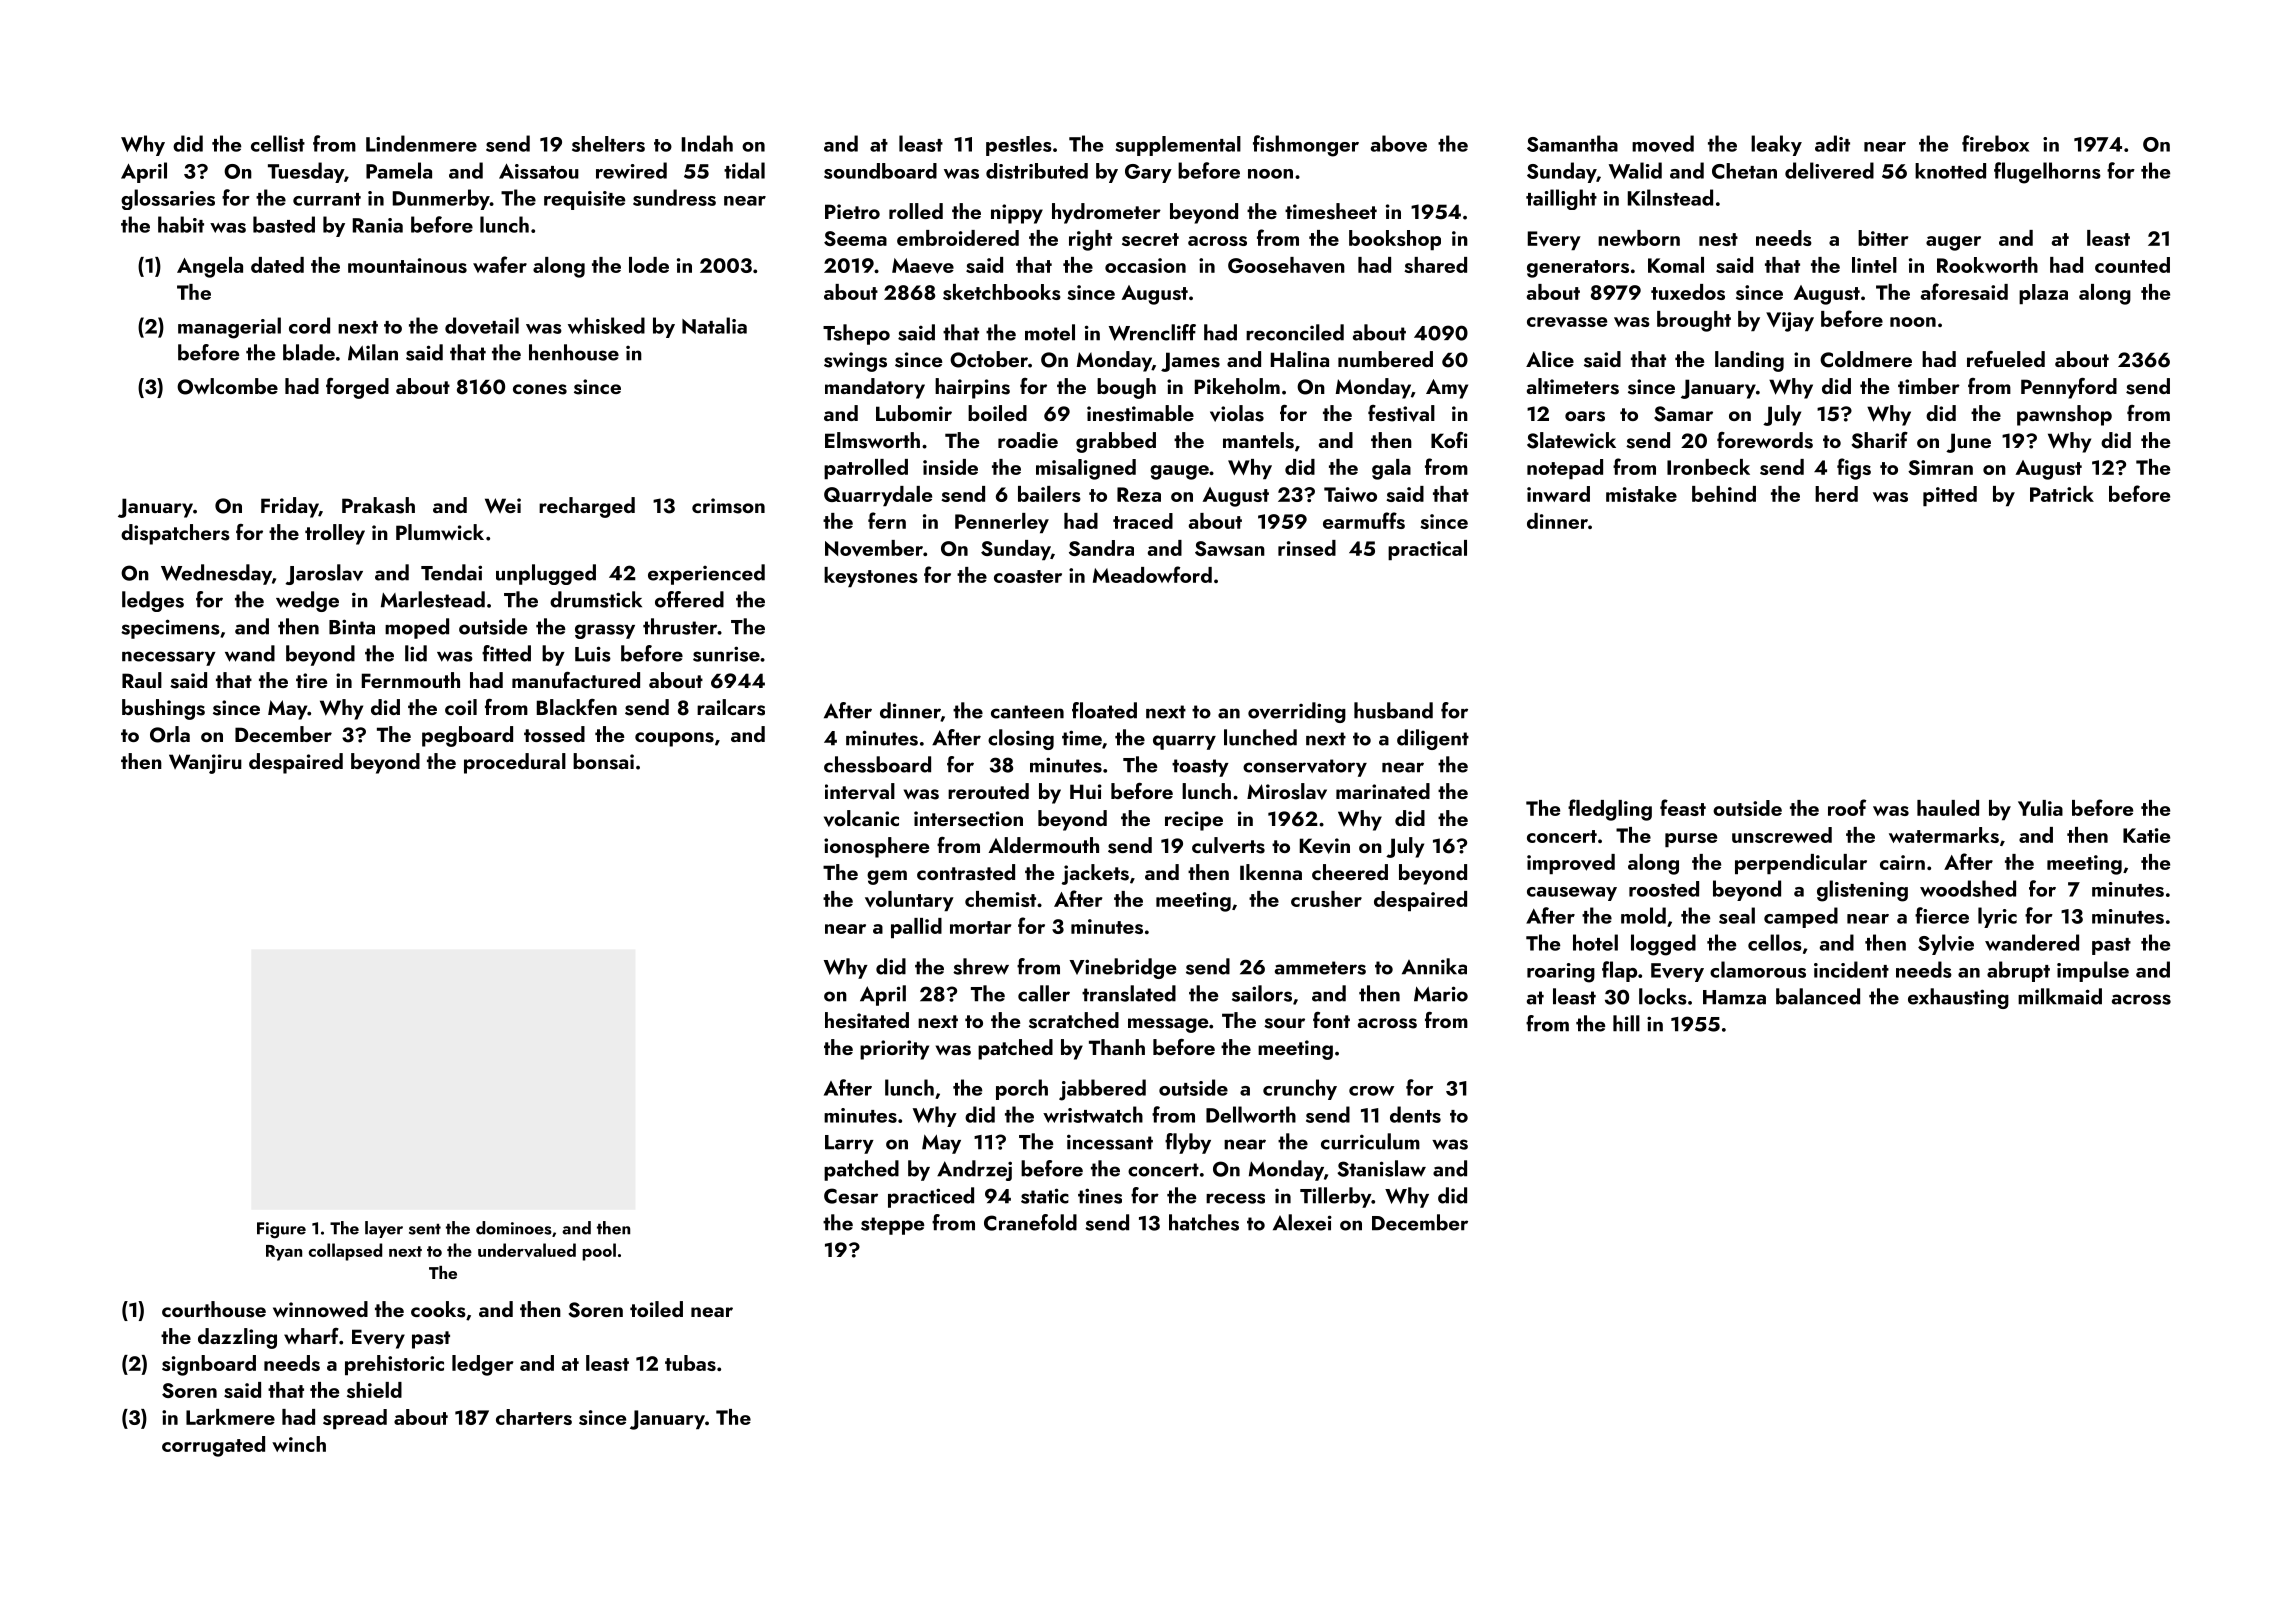 This page has width=2292, height=1620. What do you see at coordinates (1381, 1168) in the page?
I see `Stanislaw` at bounding box center [1381, 1168].
